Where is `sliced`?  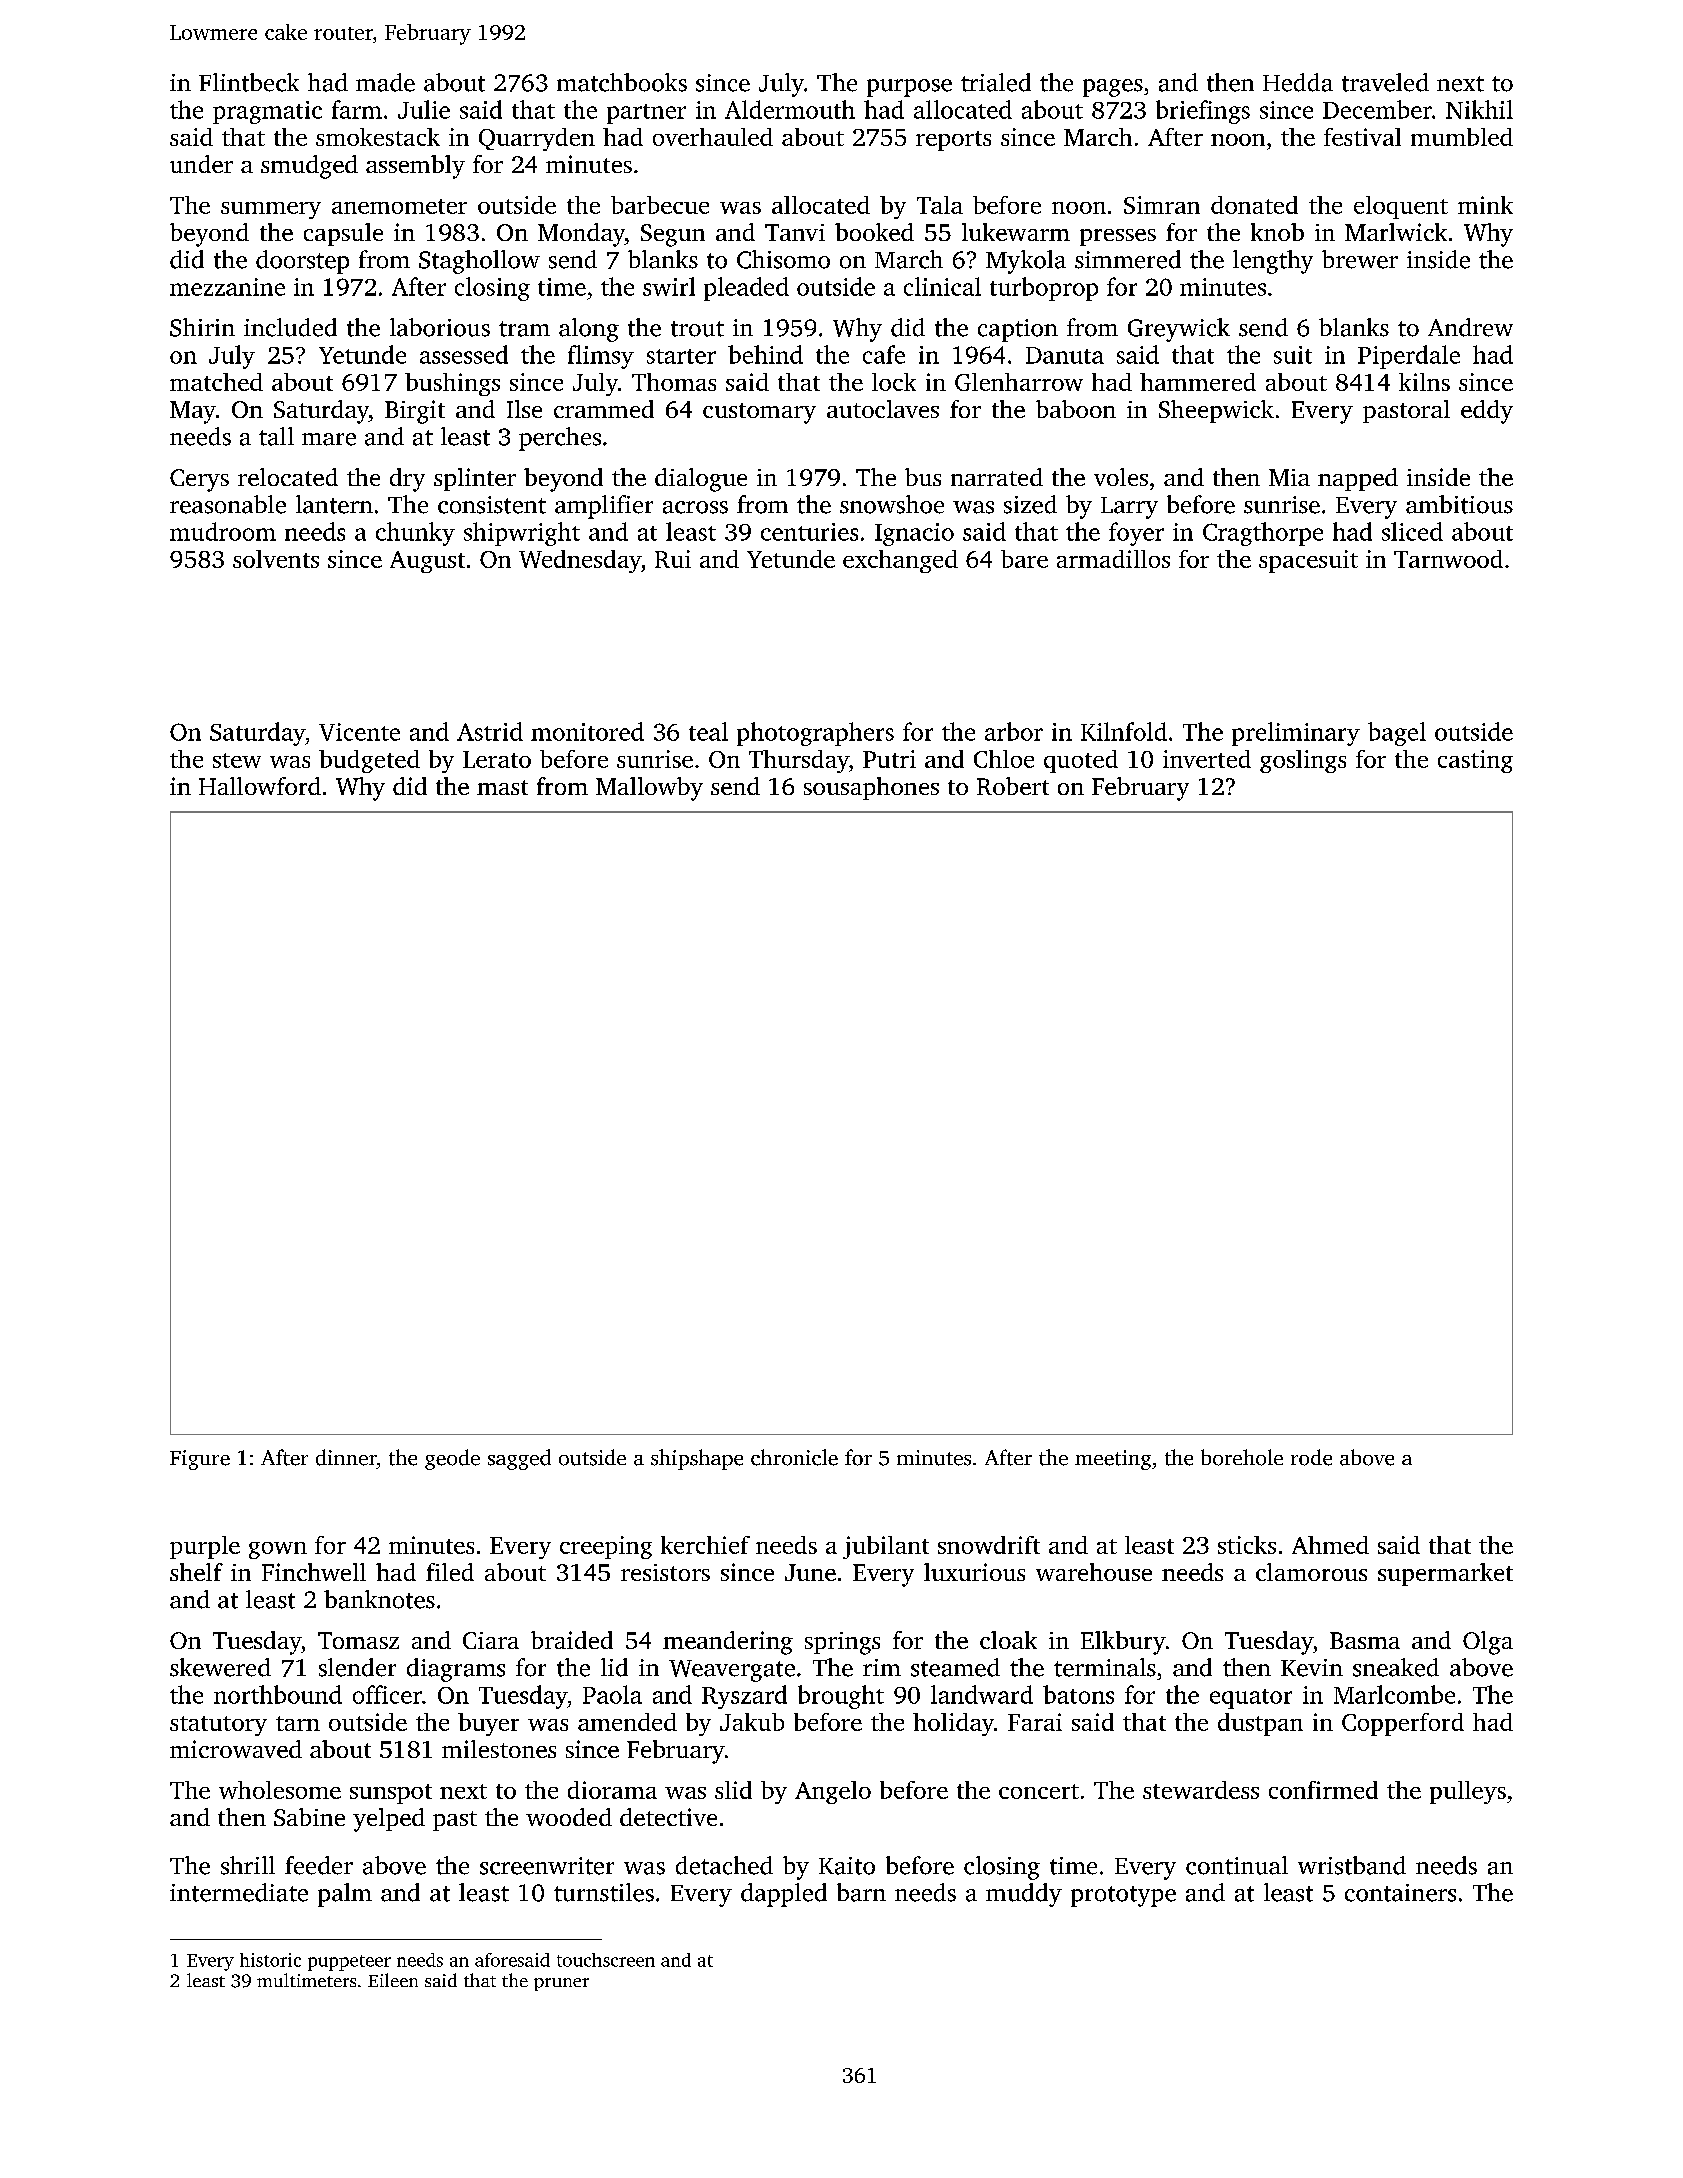 sliced is located at coordinates (1412, 531).
